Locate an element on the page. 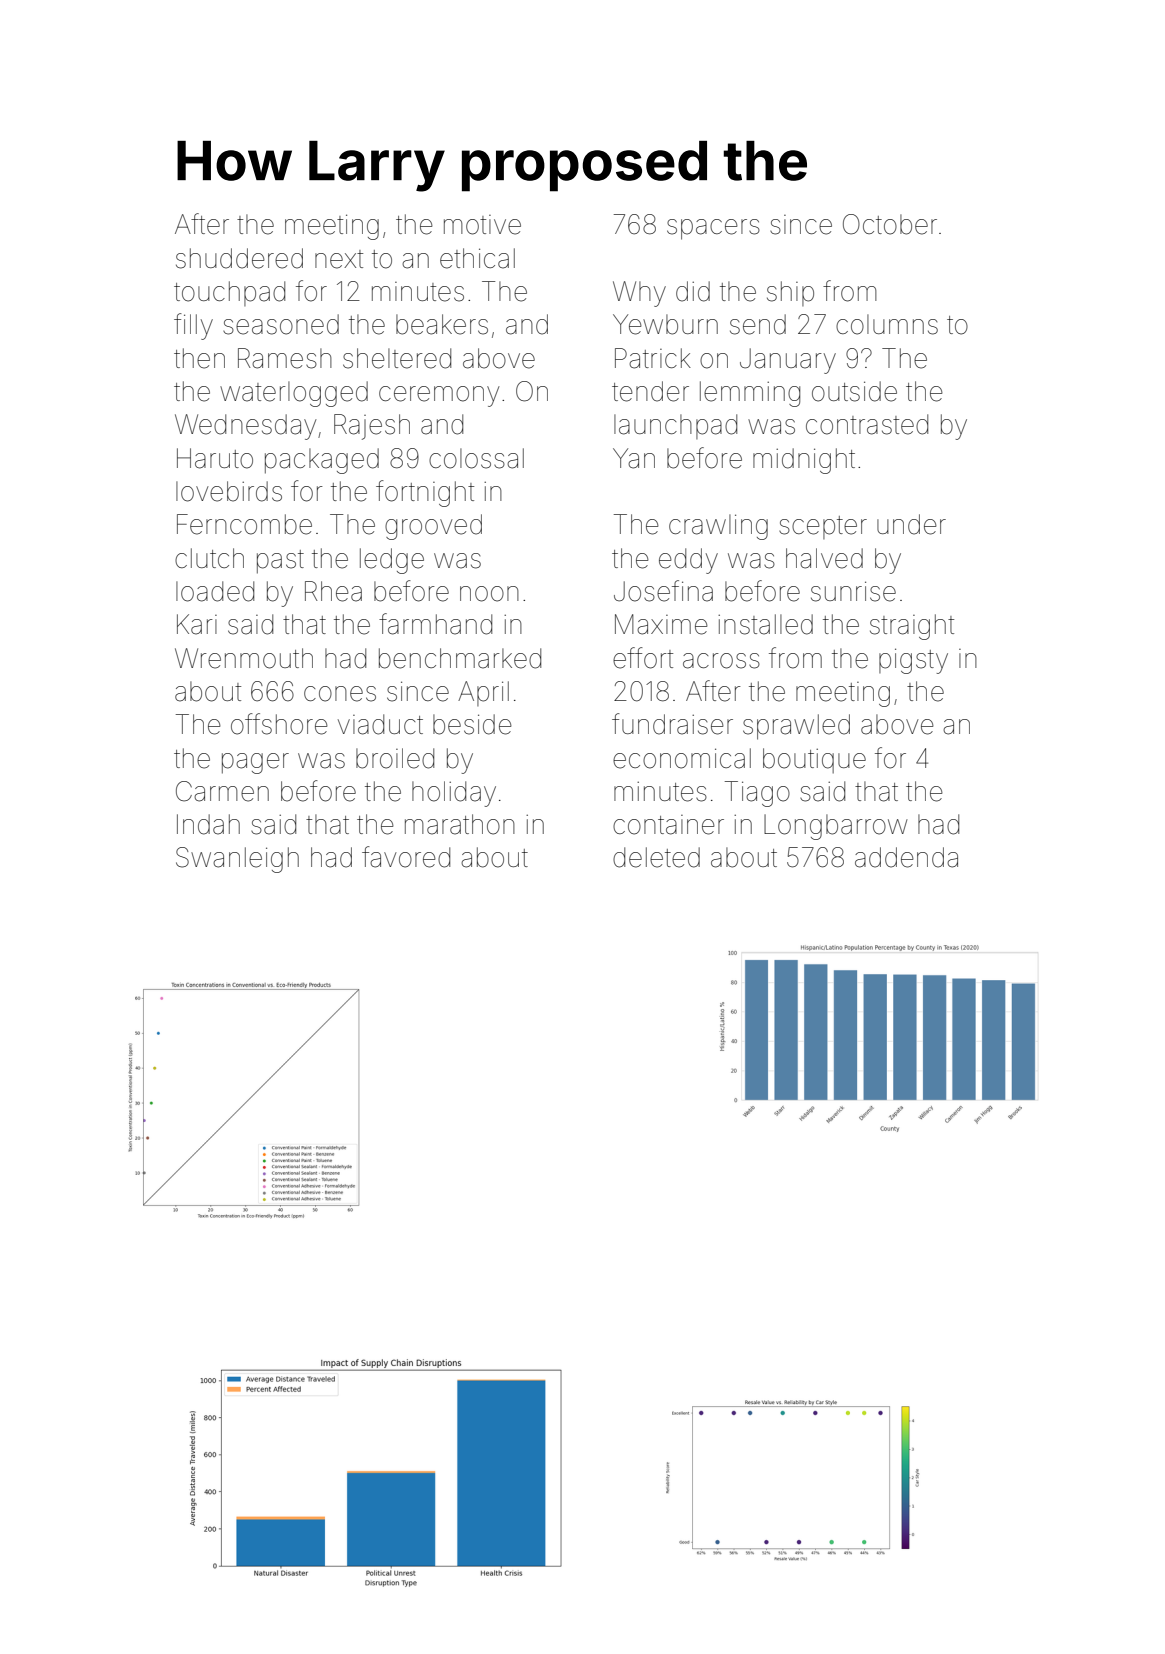  installed is located at coordinates (765, 624).
